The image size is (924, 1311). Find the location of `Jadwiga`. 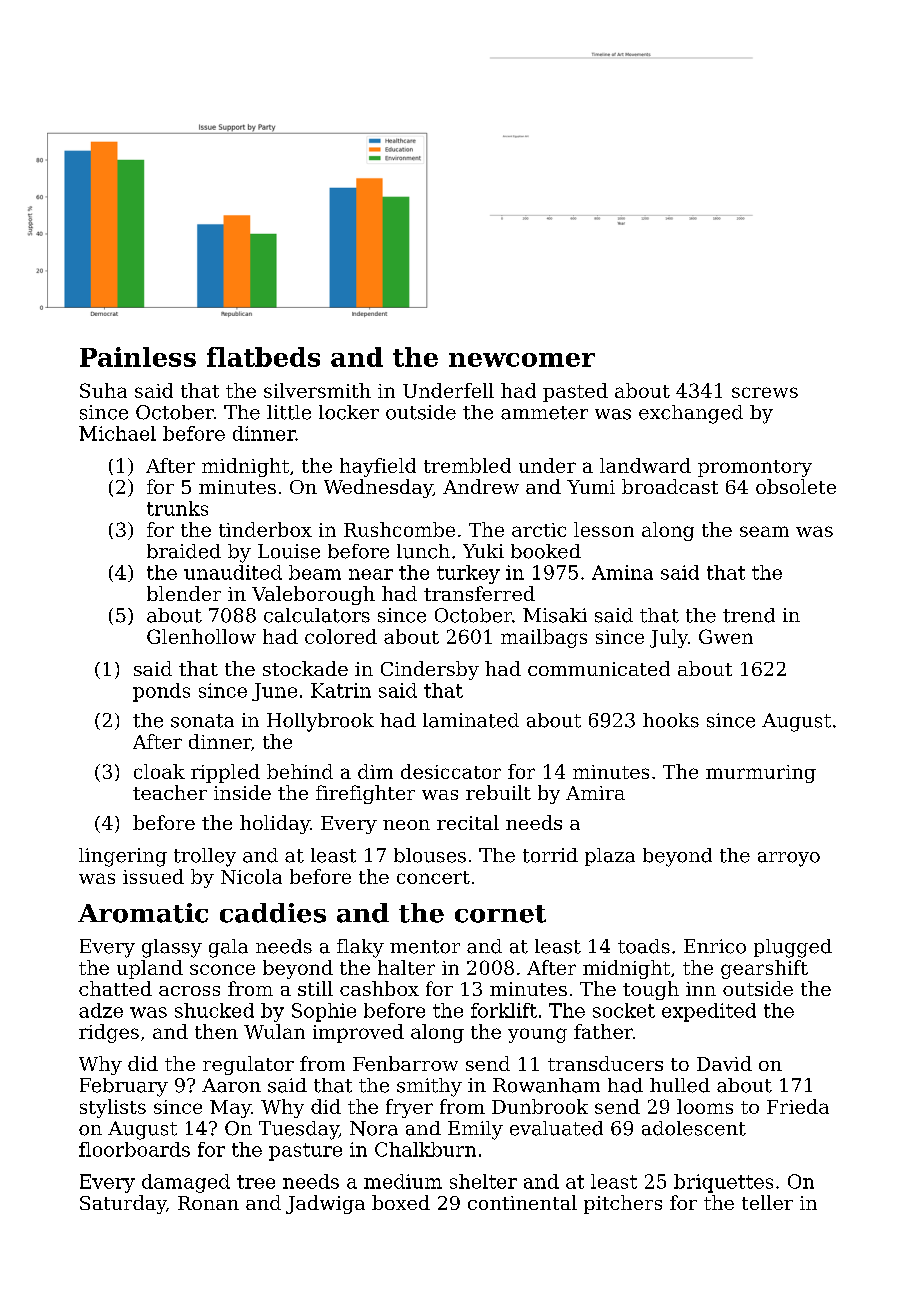

Jadwiga is located at coordinates (325, 1204).
